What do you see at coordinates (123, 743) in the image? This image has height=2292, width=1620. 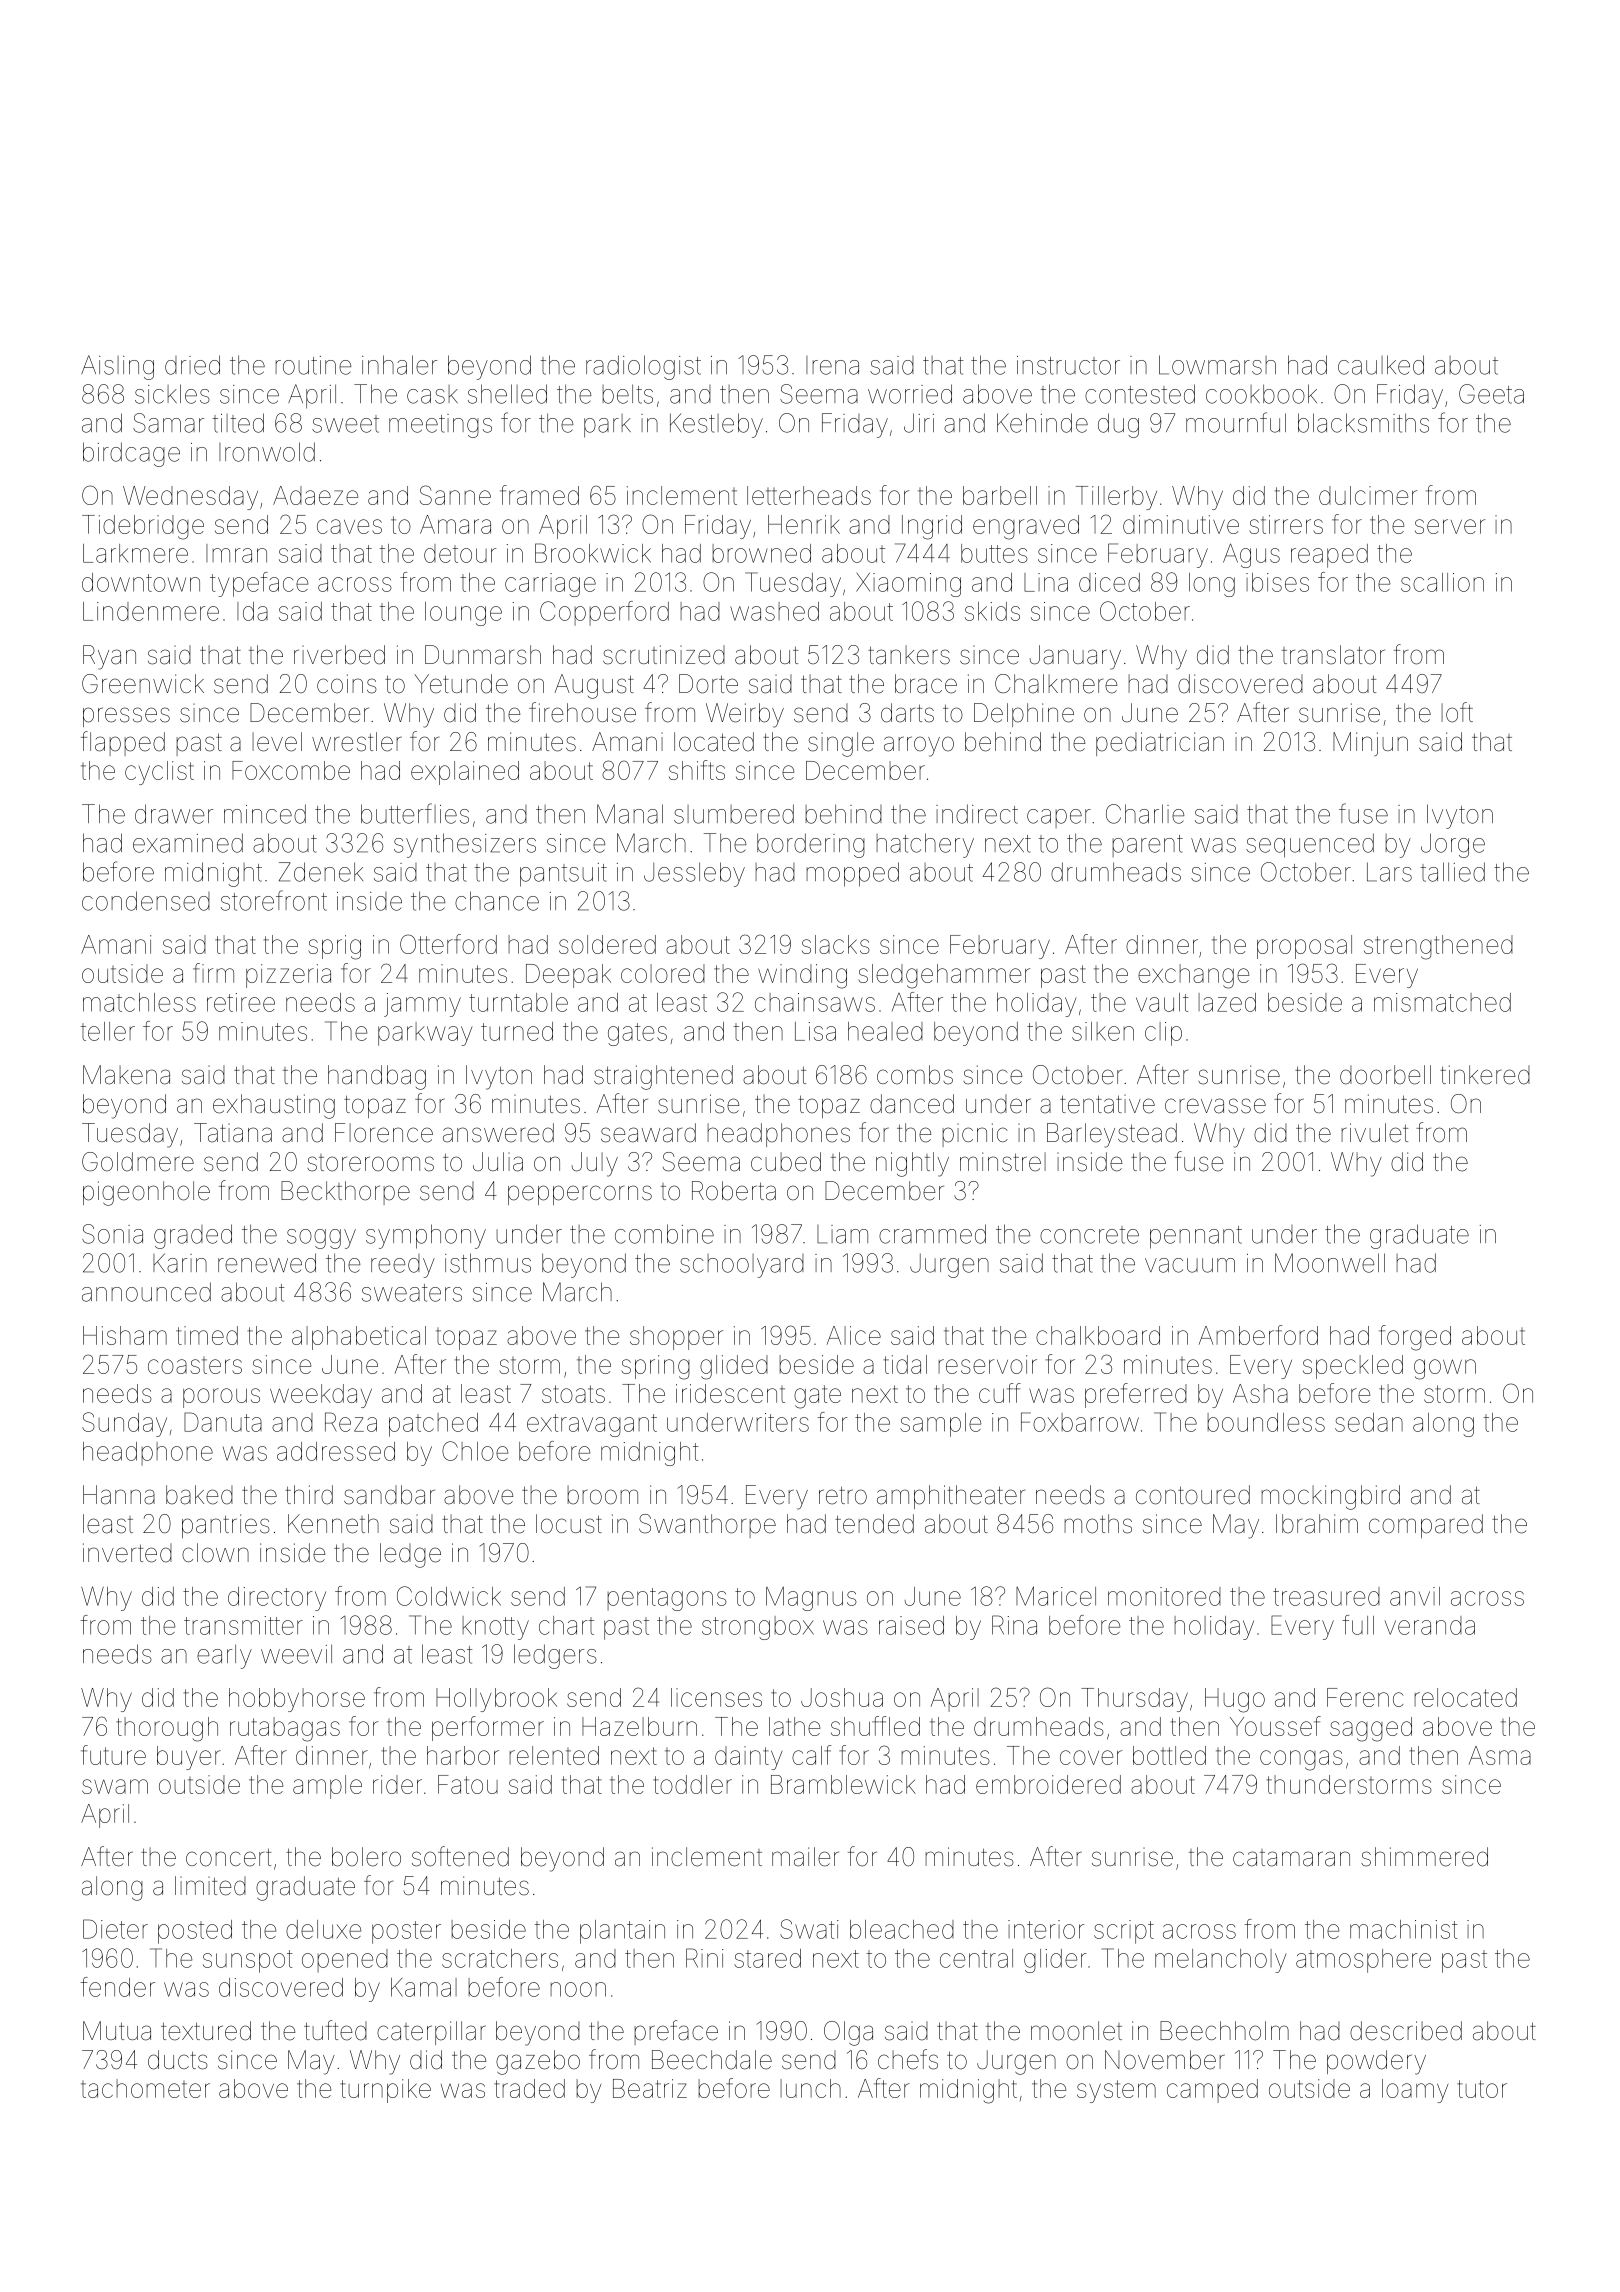 I see `flapped` at bounding box center [123, 743].
